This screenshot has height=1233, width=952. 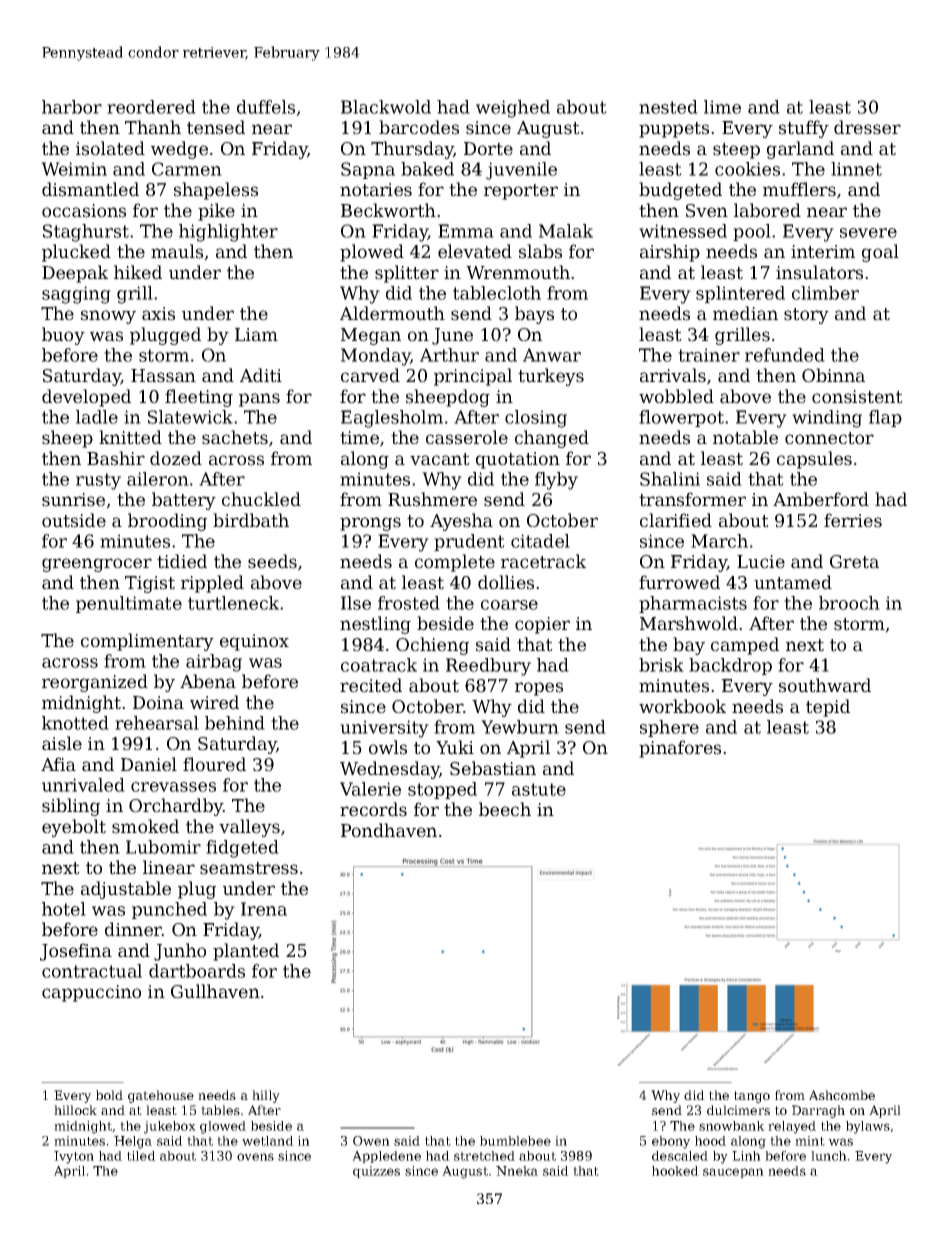 What do you see at coordinates (72, 107) in the screenshot?
I see `harbor` at bounding box center [72, 107].
